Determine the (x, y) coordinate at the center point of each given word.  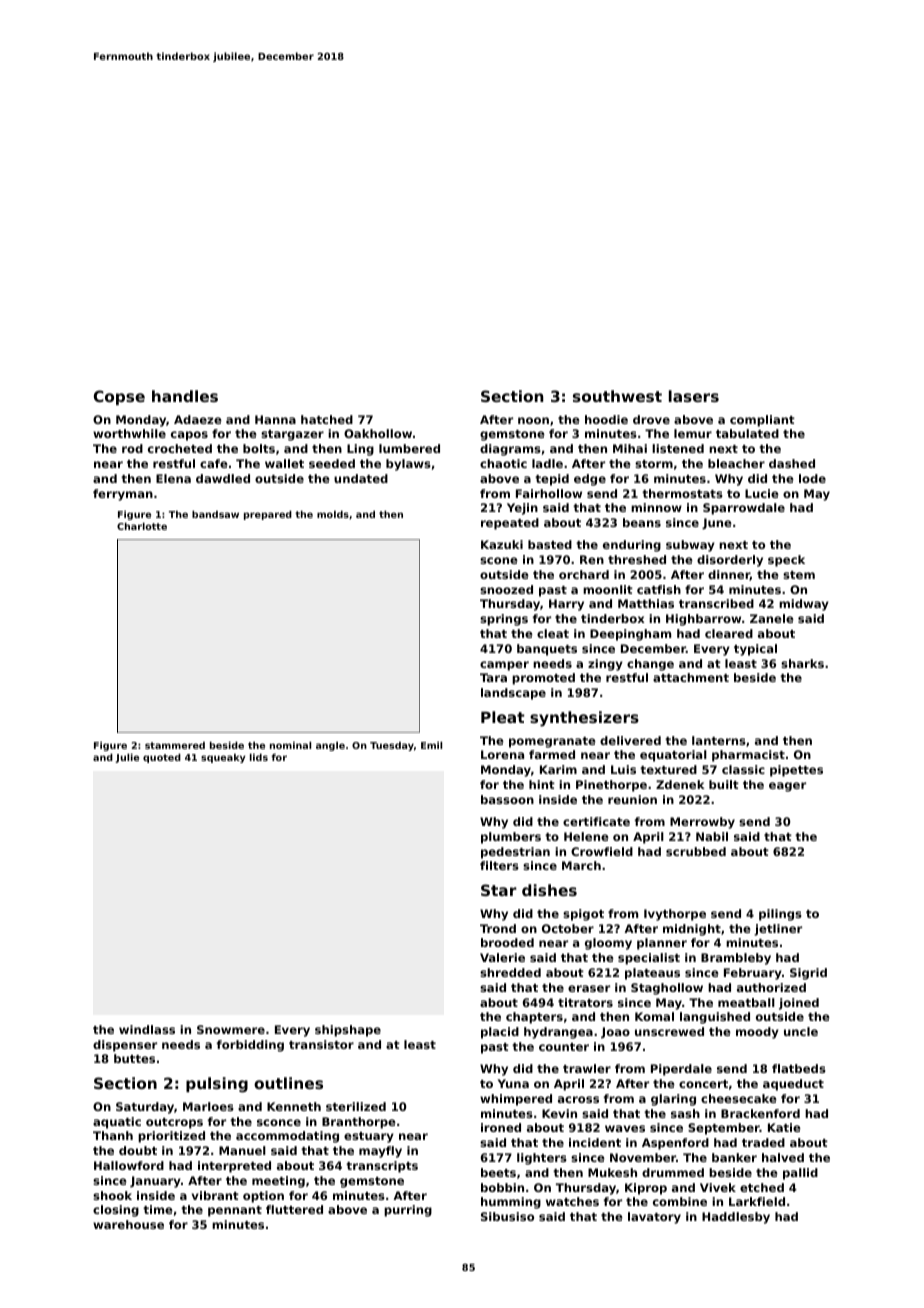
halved (783, 1157)
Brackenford (760, 1113)
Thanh (113, 1135)
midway (804, 605)
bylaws (408, 465)
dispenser (125, 1046)
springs (504, 620)
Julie (127, 758)
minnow (656, 507)
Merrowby (702, 823)
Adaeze (198, 419)
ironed (501, 1127)
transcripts (382, 1167)
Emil (431, 745)
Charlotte (142, 526)
